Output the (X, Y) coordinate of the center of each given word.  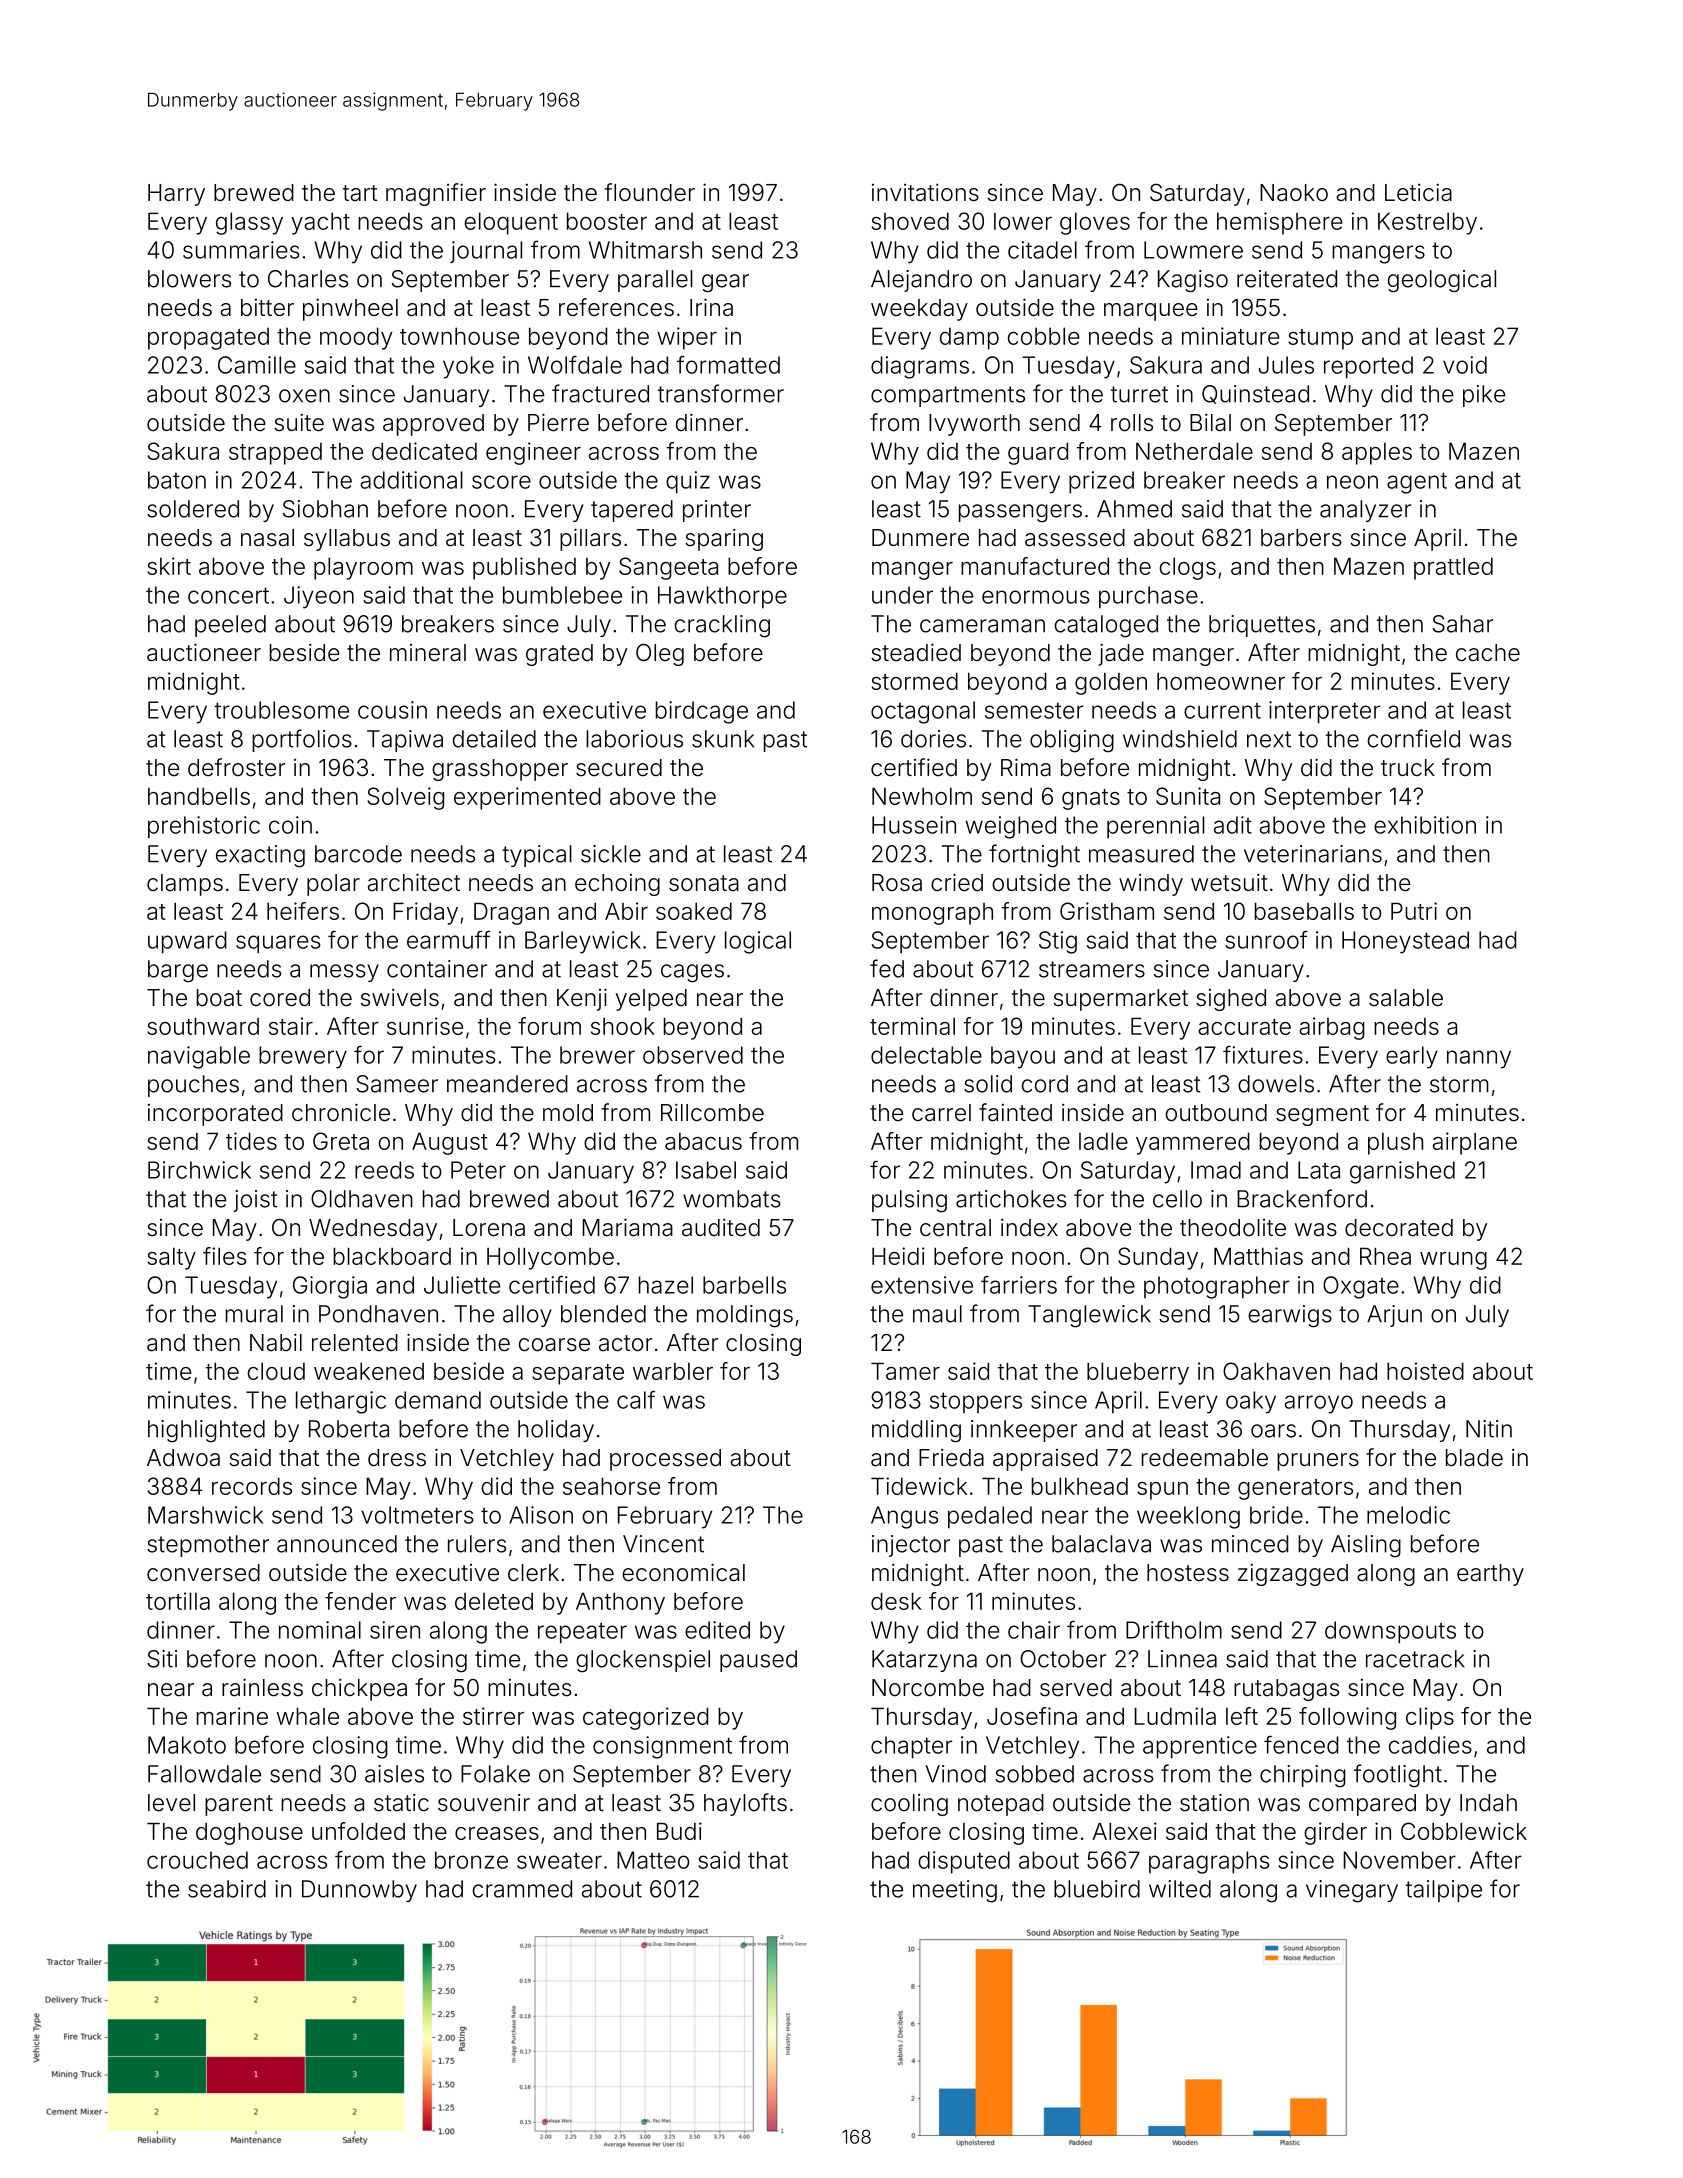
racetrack (1415, 1659)
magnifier (436, 194)
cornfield (1413, 738)
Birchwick (199, 1170)
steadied (916, 652)
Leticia (1418, 192)
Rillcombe (712, 1113)
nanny (1479, 1059)
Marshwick (205, 1515)
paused (758, 1661)
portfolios (302, 740)
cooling (909, 1805)
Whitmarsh (645, 250)
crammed (522, 1889)
